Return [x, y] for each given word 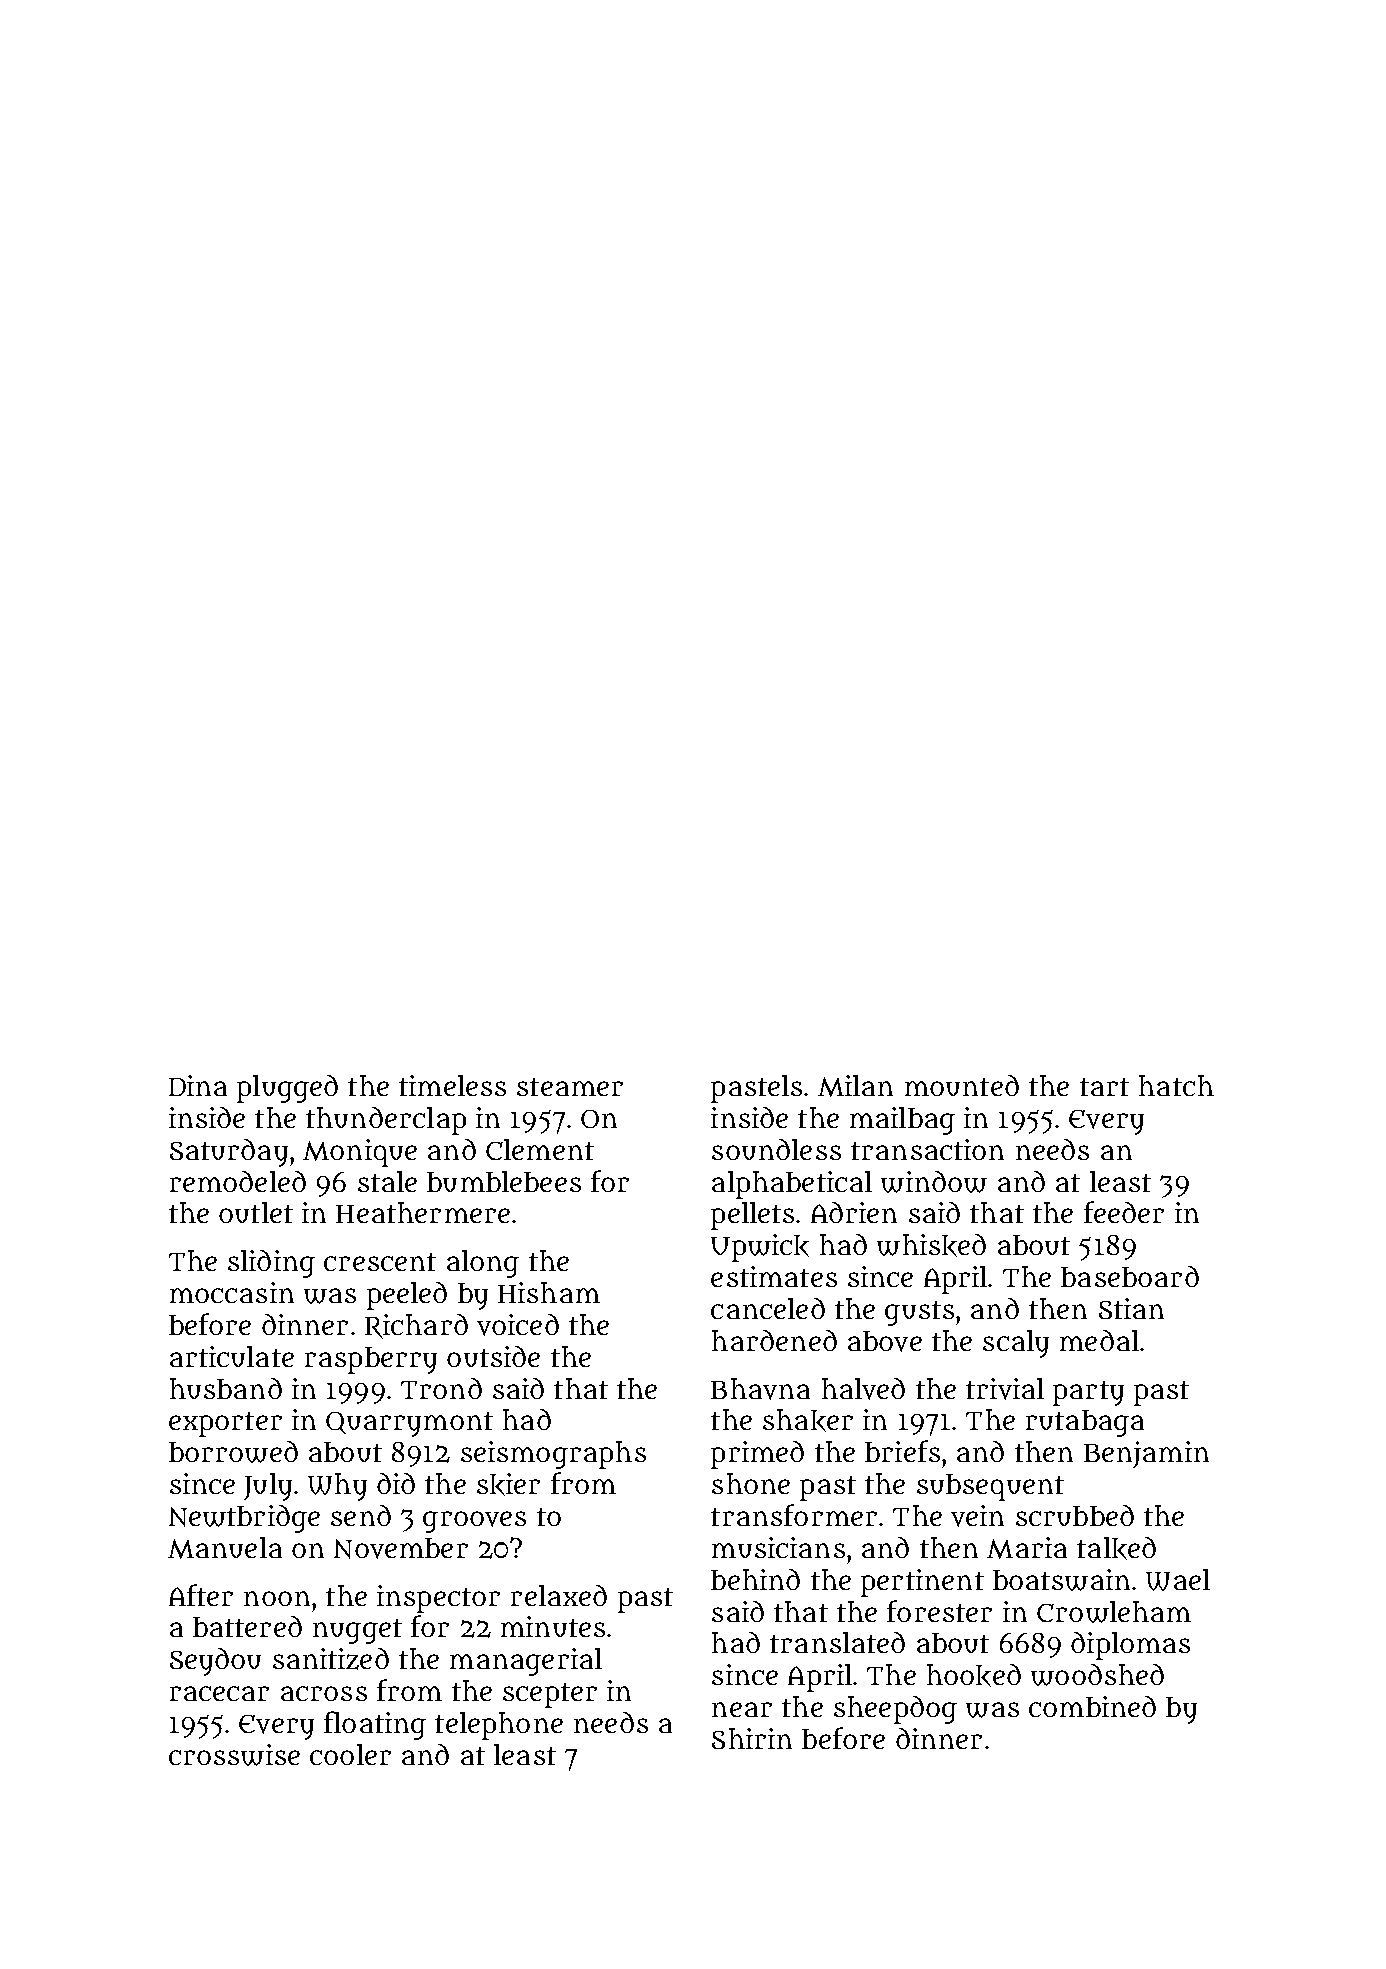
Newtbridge [244, 1519]
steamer [570, 1087]
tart [1104, 1087]
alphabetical [792, 1185]
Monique [360, 1153]
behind [755, 1579]
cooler [350, 1754]
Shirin [752, 1738]
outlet [256, 1212]
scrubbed [1075, 1515]
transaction [927, 1149]
